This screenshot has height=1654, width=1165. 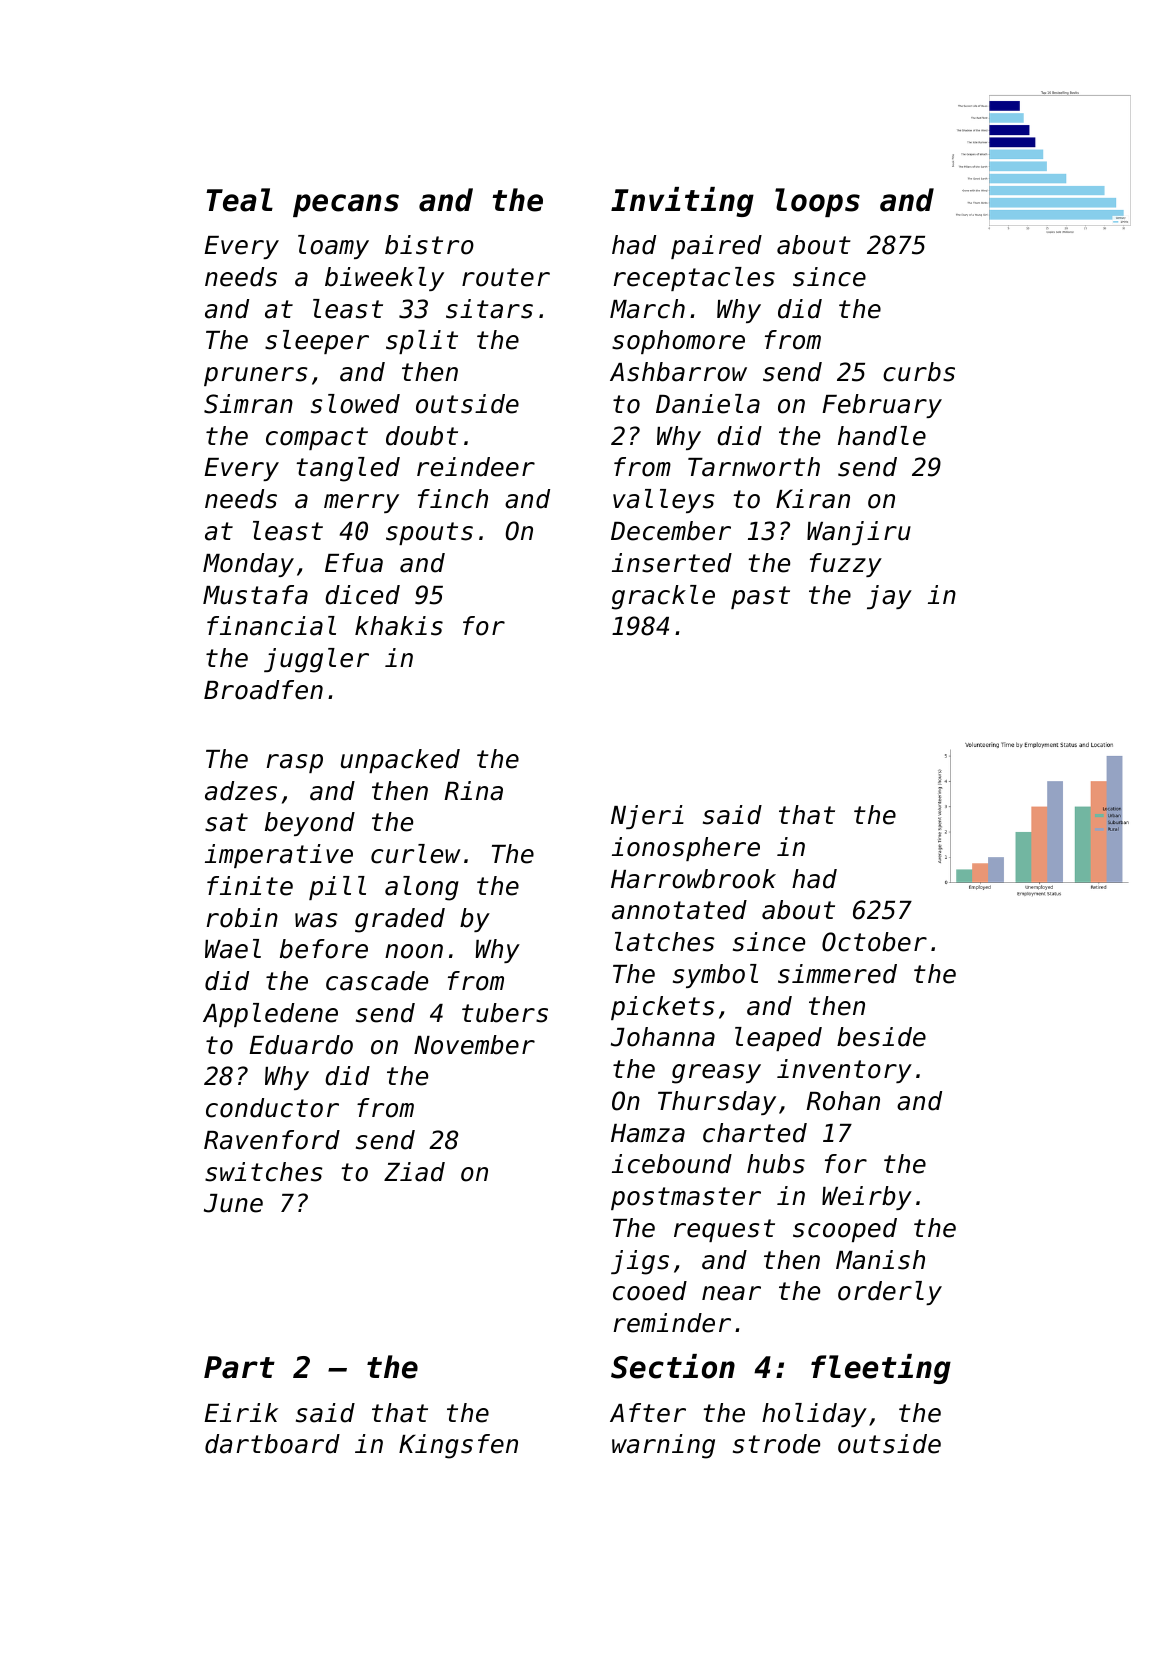 What do you see at coordinates (817, 202) in the screenshot?
I see `loops` at bounding box center [817, 202].
